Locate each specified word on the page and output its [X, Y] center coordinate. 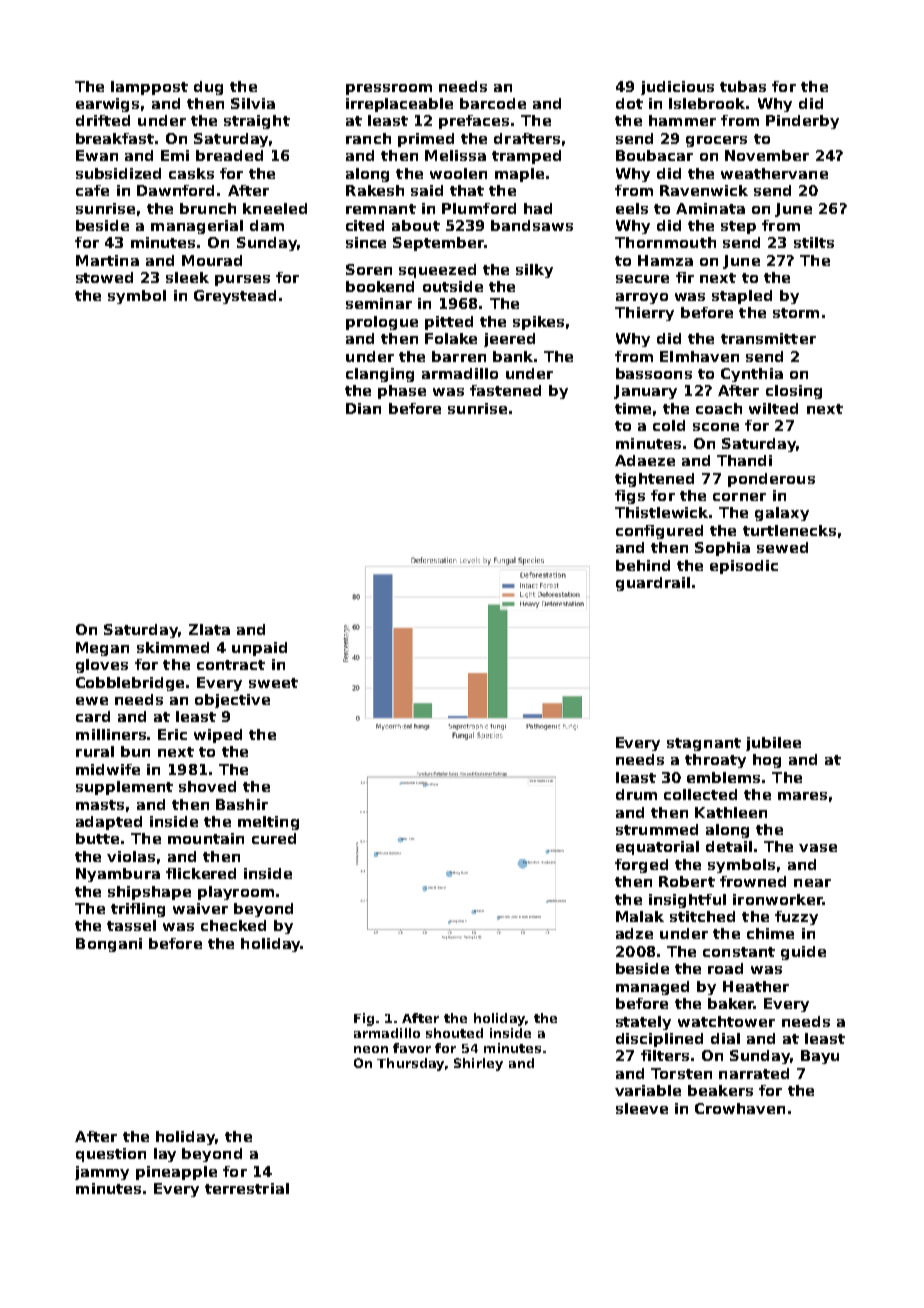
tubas [743, 86]
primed [426, 140]
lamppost [149, 88]
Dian [363, 408]
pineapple [176, 1173]
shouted [454, 1033]
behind [643, 565]
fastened [505, 390]
